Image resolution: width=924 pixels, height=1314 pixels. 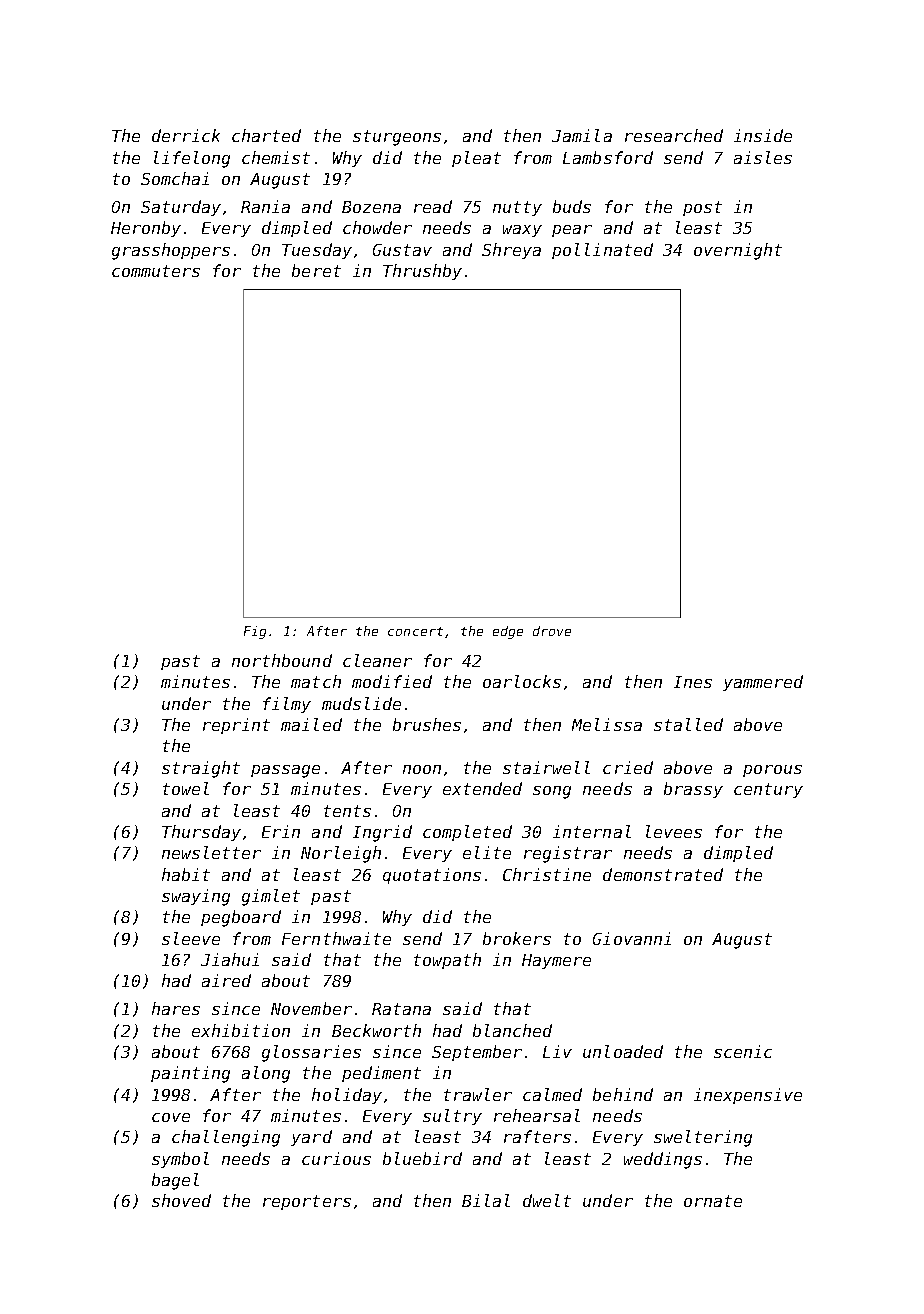 What do you see at coordinates (738, 251) in the screenshot?
I see `overnight` at bounding box center [738, 251].
